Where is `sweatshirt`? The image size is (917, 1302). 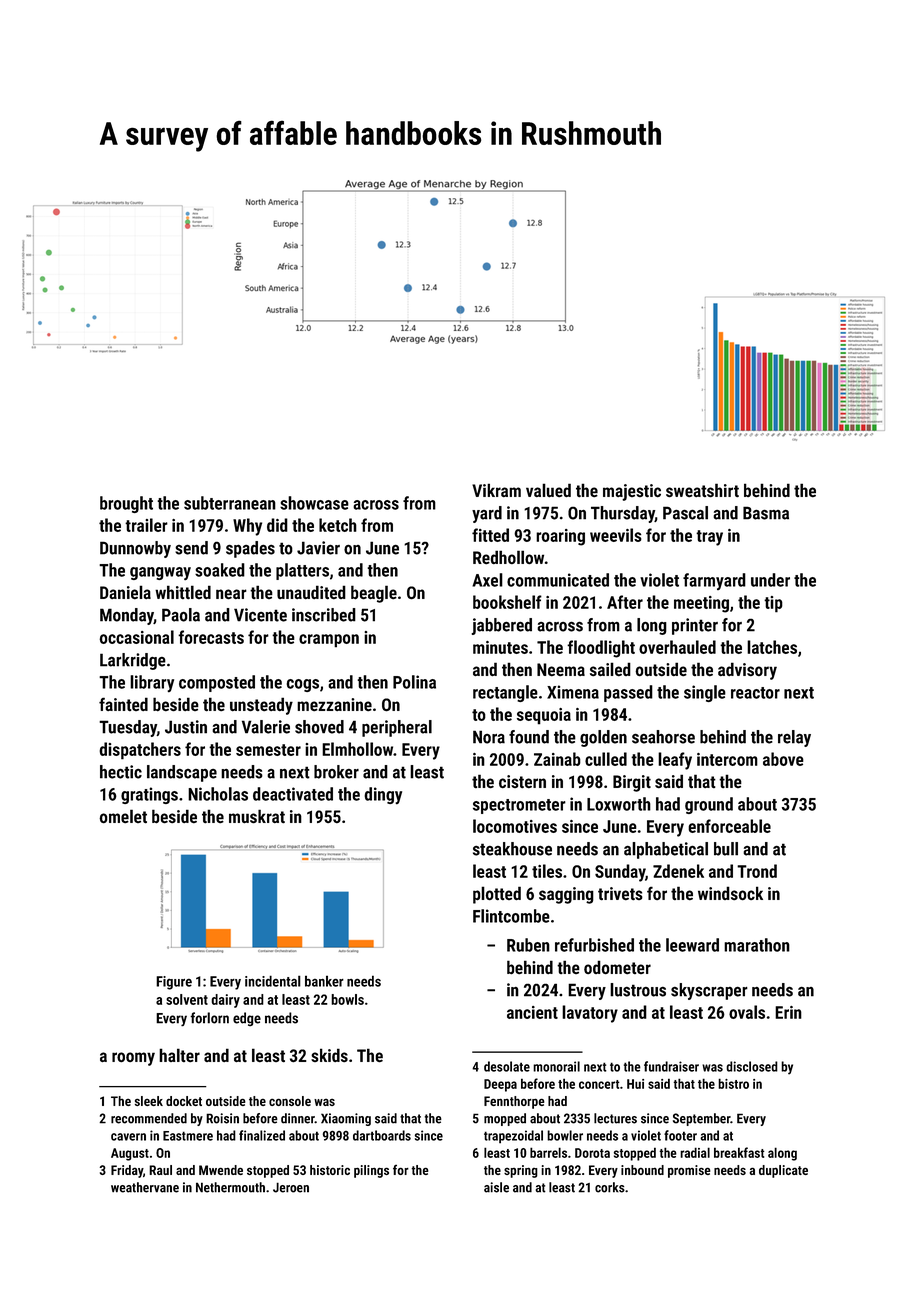
sweatshirt is located at coordinates (702, 490).
